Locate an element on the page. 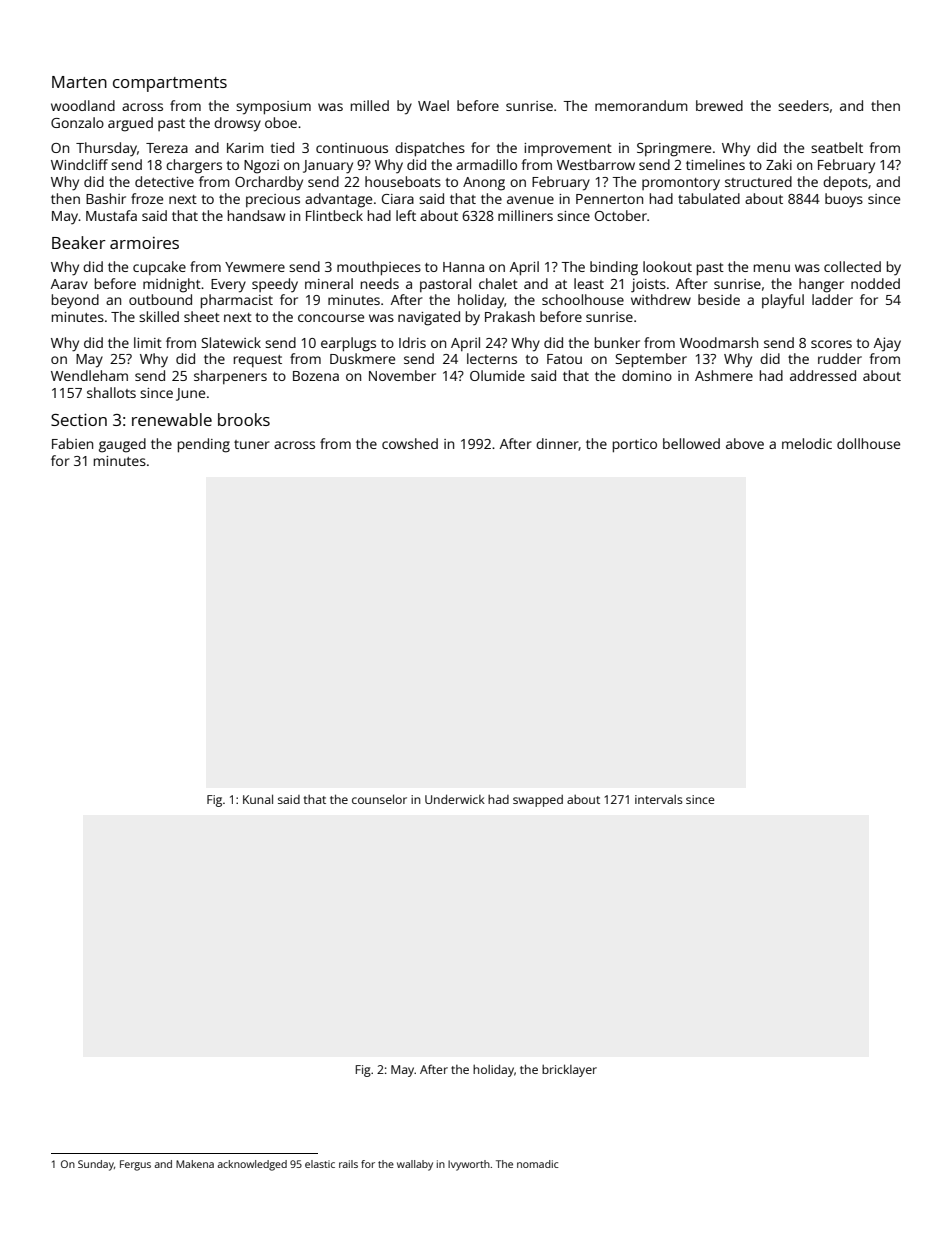 The image size is (952, 1233). swapped is located at coordinates (538, 801).
